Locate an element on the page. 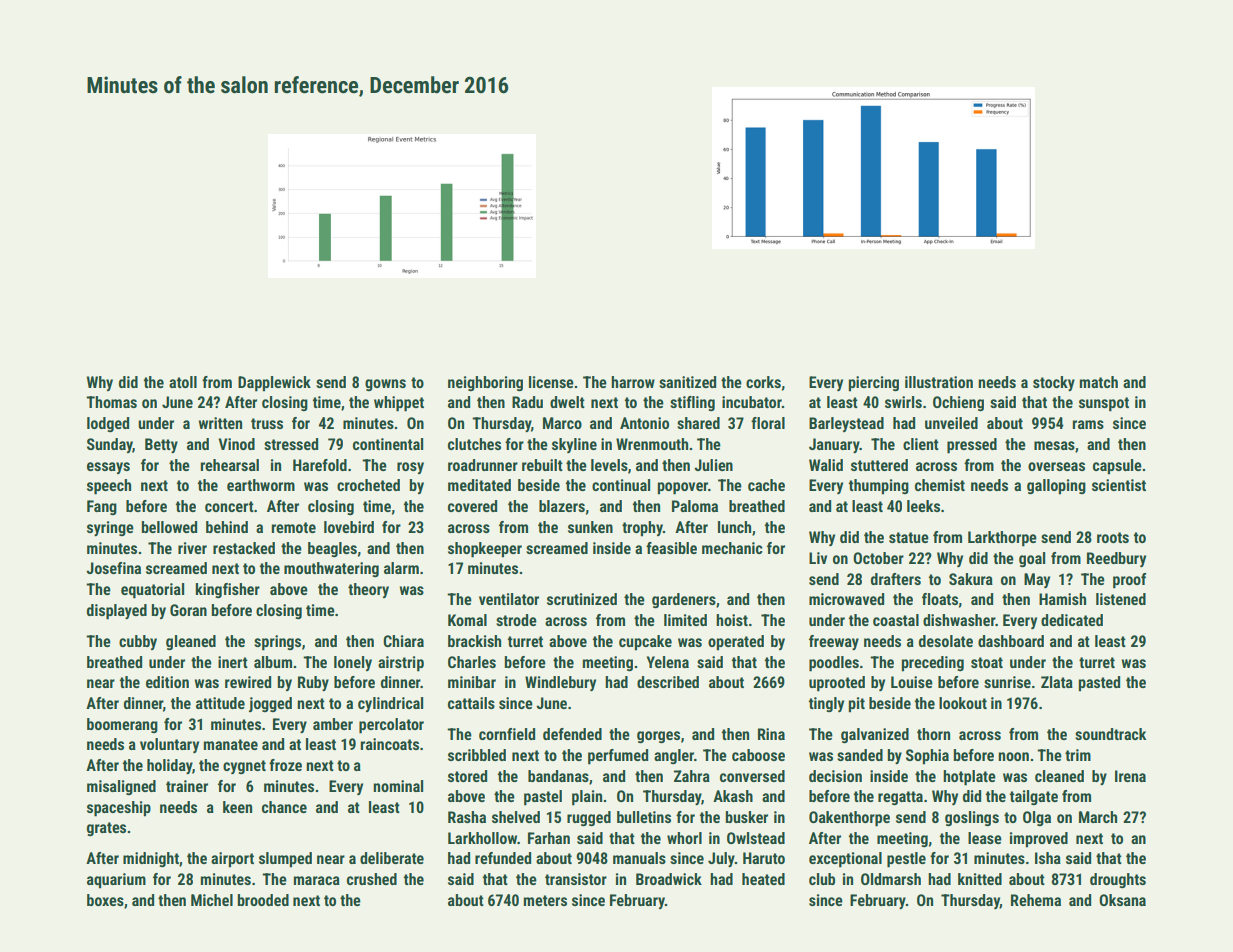 This document has height=952, width=1233. gorges is located at coordinates (658, 737).
